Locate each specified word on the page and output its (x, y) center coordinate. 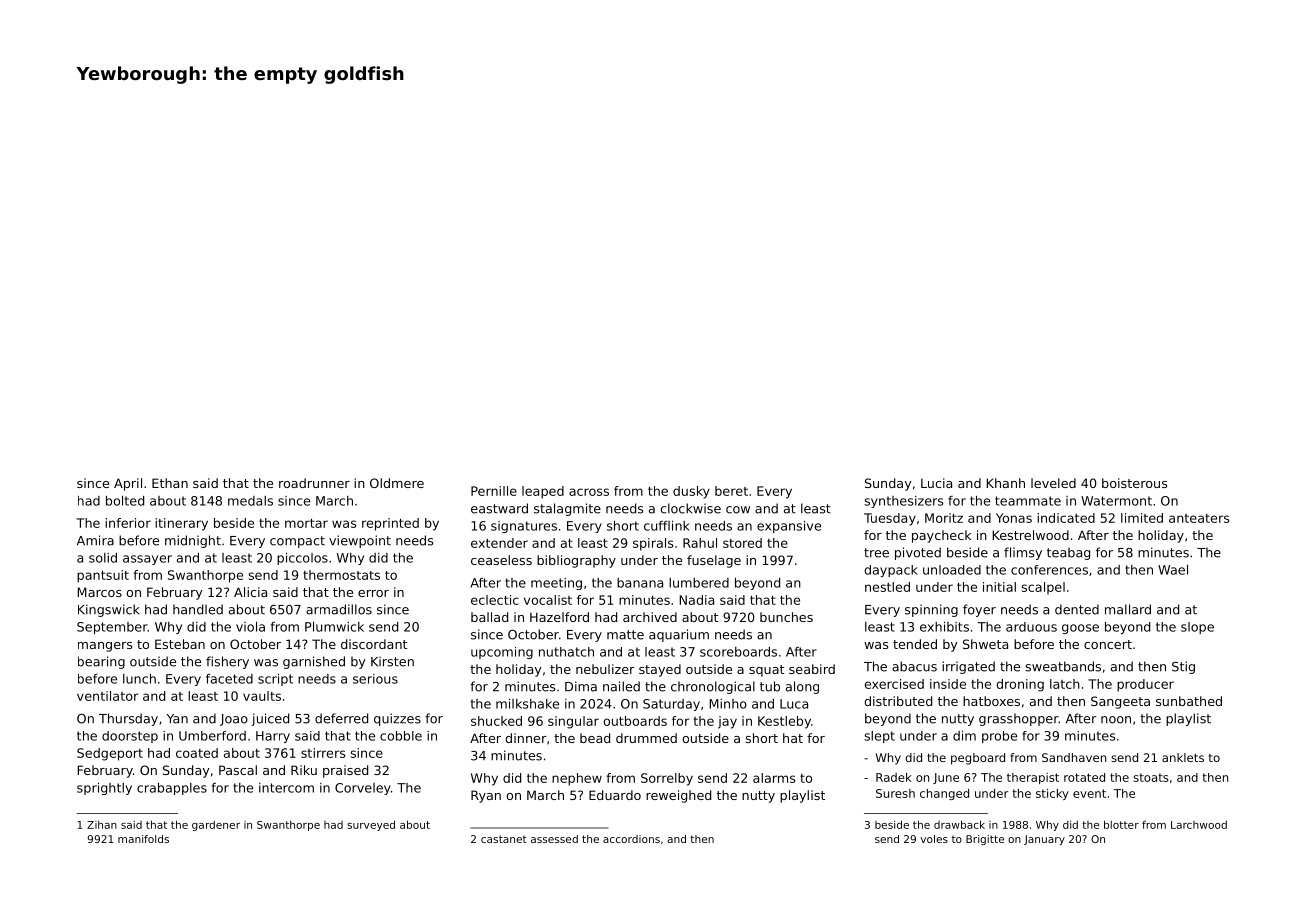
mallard (1128, 609)
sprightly (104, 789)
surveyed (371, 825)
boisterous (1134, 483)
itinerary (181, 524)
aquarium (679, 635)
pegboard (978, 759)
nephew (577, 779)
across (589, 492)
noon (1116, 720)
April (128, 484)
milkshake (527, 704)
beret (731, 491)
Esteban (180, 644)
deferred (341, 718)
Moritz (944, 518)
